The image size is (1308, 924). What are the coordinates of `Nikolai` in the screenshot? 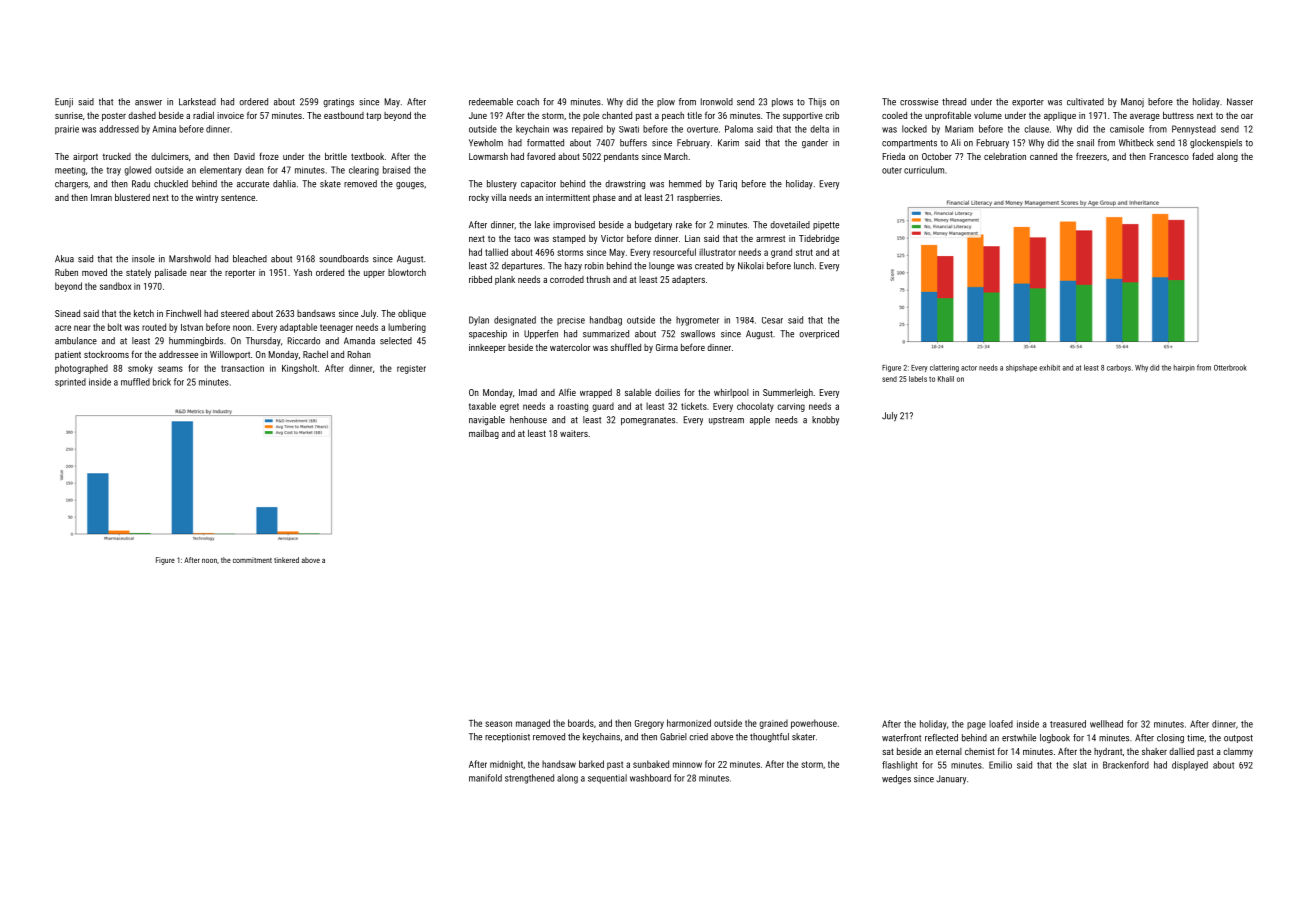 It's located at (751, 266).
